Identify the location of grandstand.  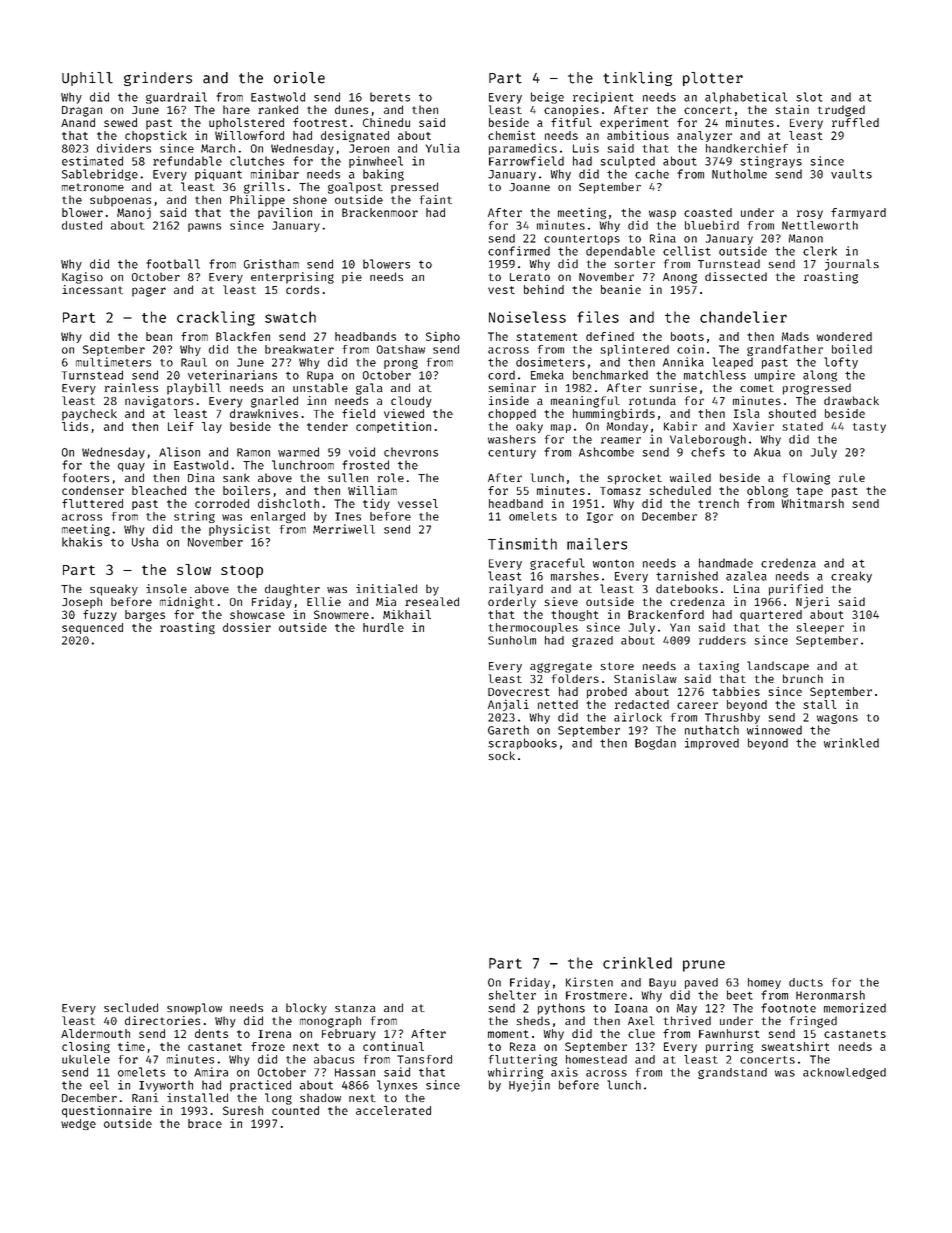
(732, 1073).
